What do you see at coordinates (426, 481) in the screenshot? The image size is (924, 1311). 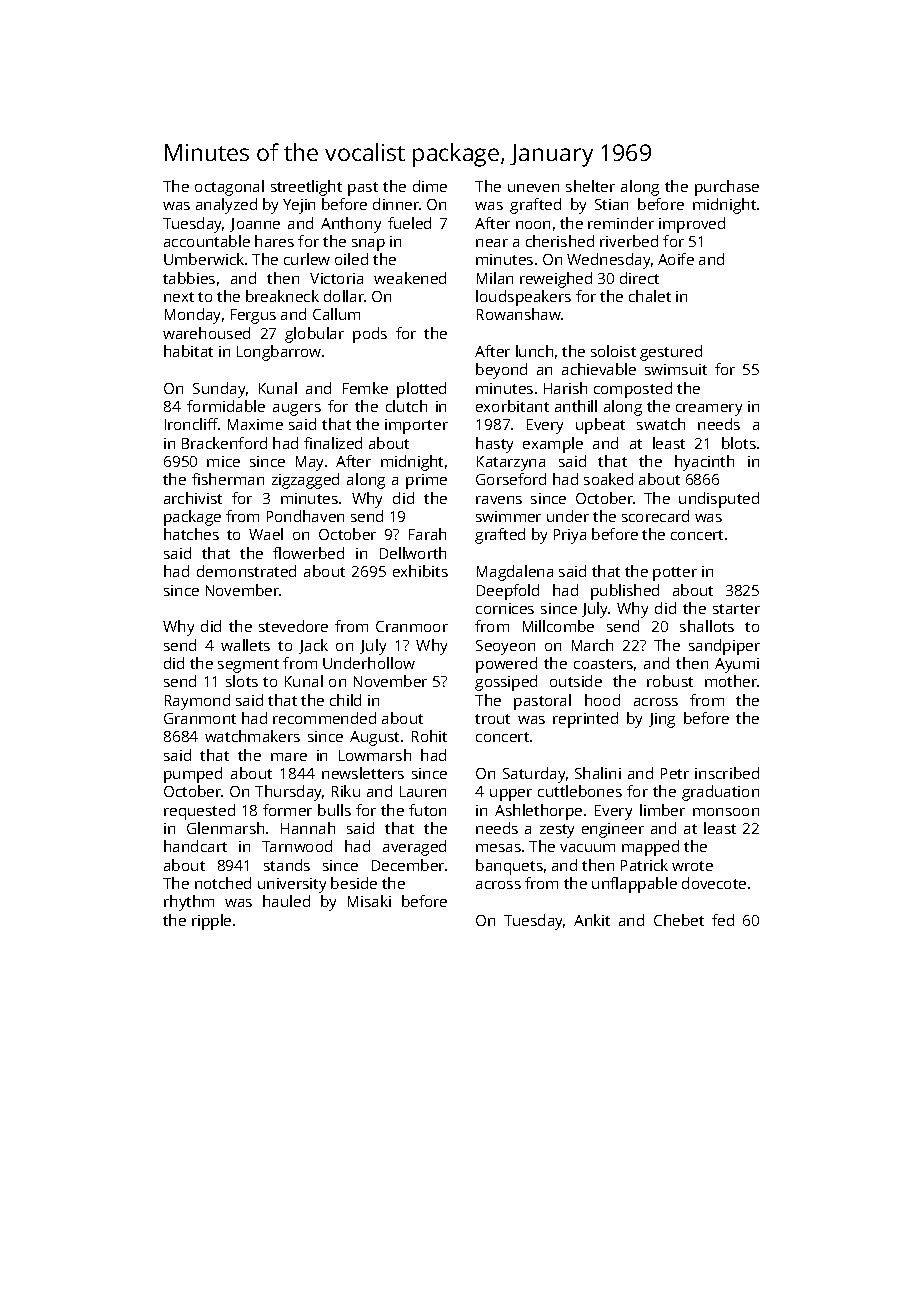 I see `prime` at bounding box center [426, 481].
